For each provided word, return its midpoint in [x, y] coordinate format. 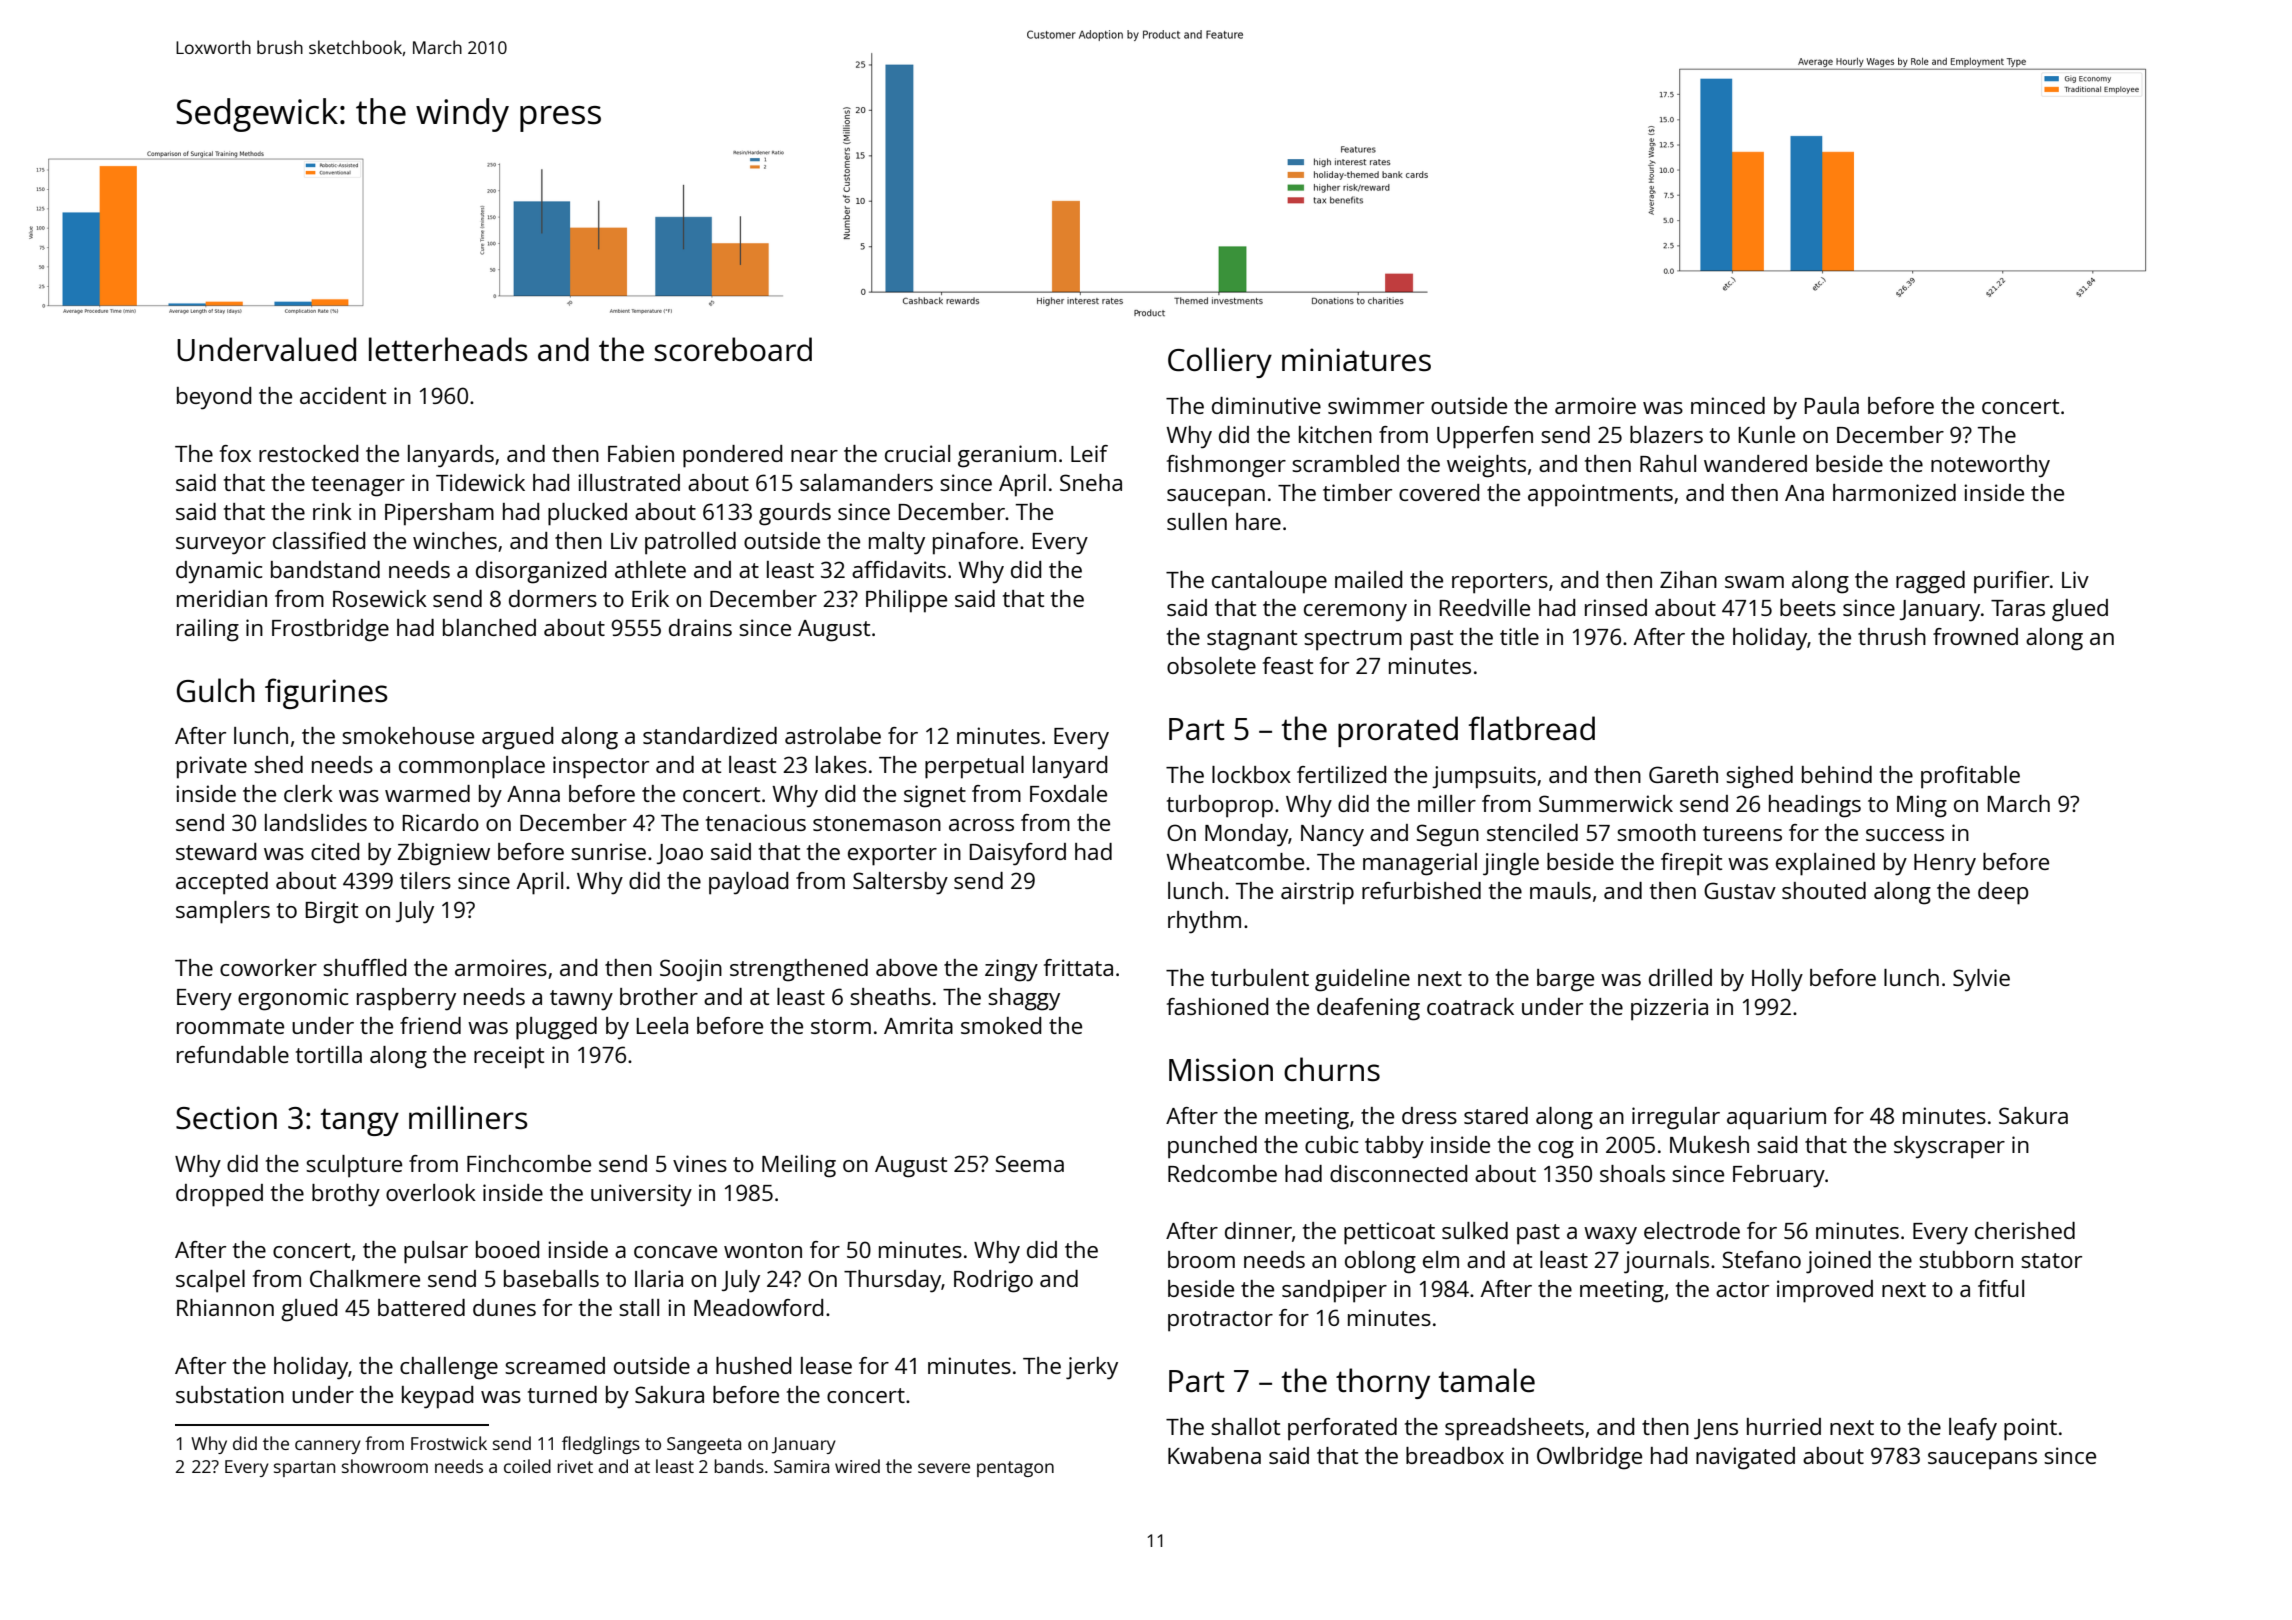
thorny [1383, 1383]
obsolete [1211, 665]
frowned [1975, 636]
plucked [587, 514]
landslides [316, 822]
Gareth [1683, 774]
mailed [1368, 579]
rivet [575, 1466]
